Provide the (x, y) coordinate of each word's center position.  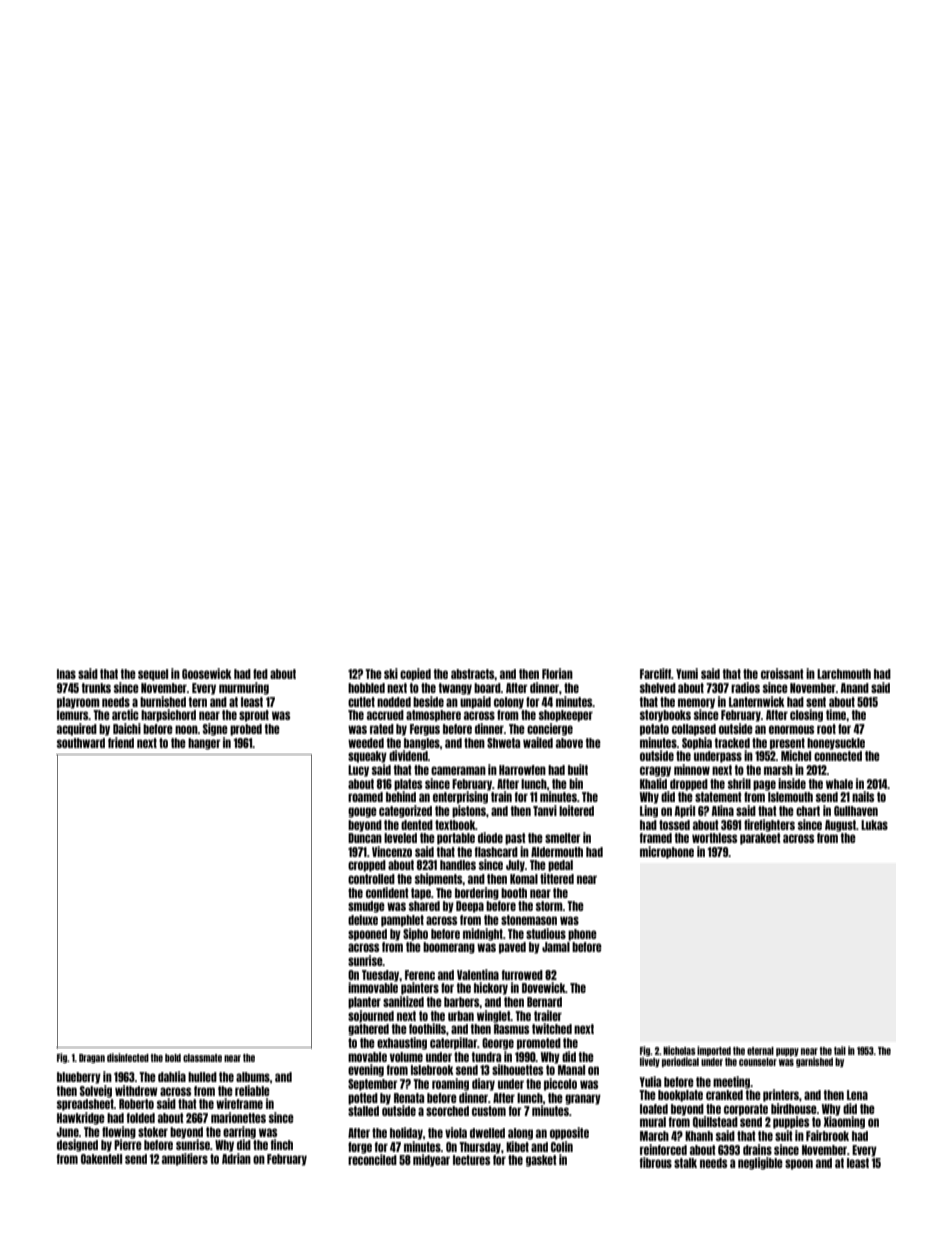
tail (840, 1050)
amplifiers (185, 1159)
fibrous (656, 1162)
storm (549, 906)
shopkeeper (566, 716)
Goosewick (207, 673)
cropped (367, 866)
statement (718, 797)
